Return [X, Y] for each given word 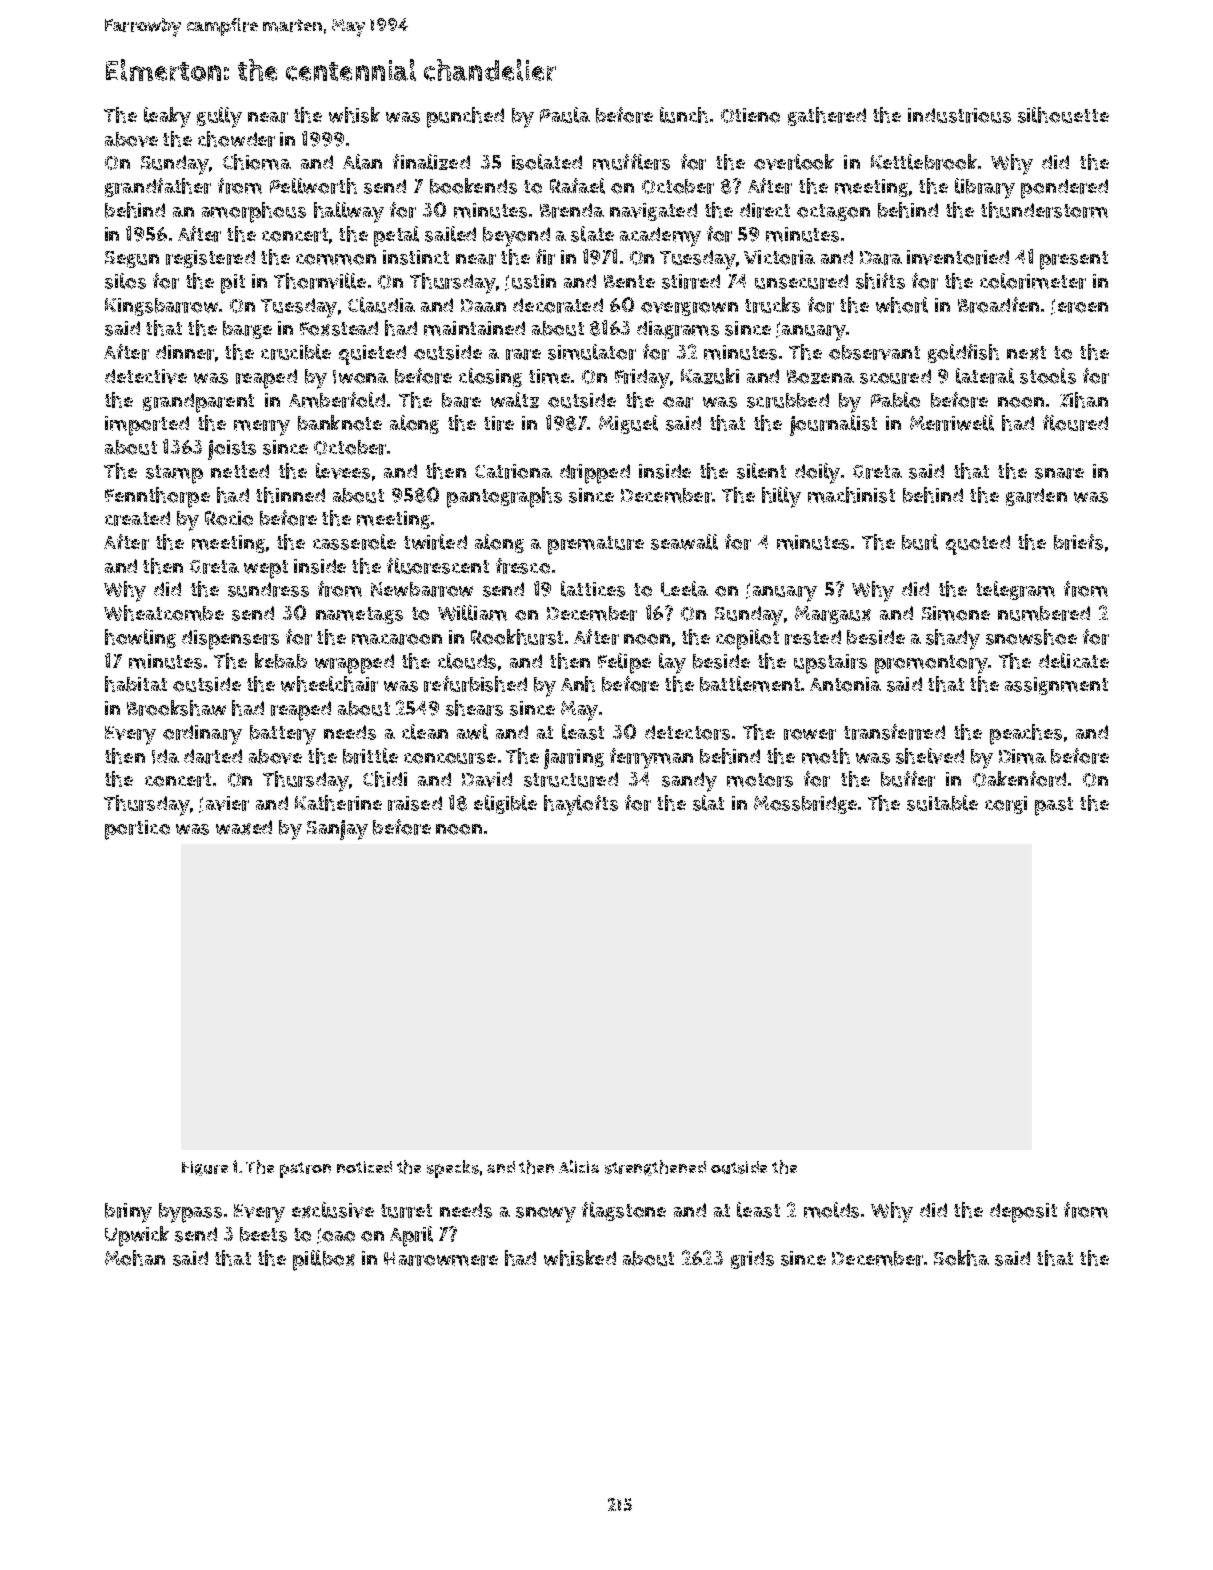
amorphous [254, 212]
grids [752, 1260]
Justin [530, 282]
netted [240, 471]
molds [831, 1210]
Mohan [135, 1258]
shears [474, 708]
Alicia [579, 1166]
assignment [1056, 686]
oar [678, 402]
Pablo [895, 400]
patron [305, 1170]
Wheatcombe [164, 613]
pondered [1064, 189]
